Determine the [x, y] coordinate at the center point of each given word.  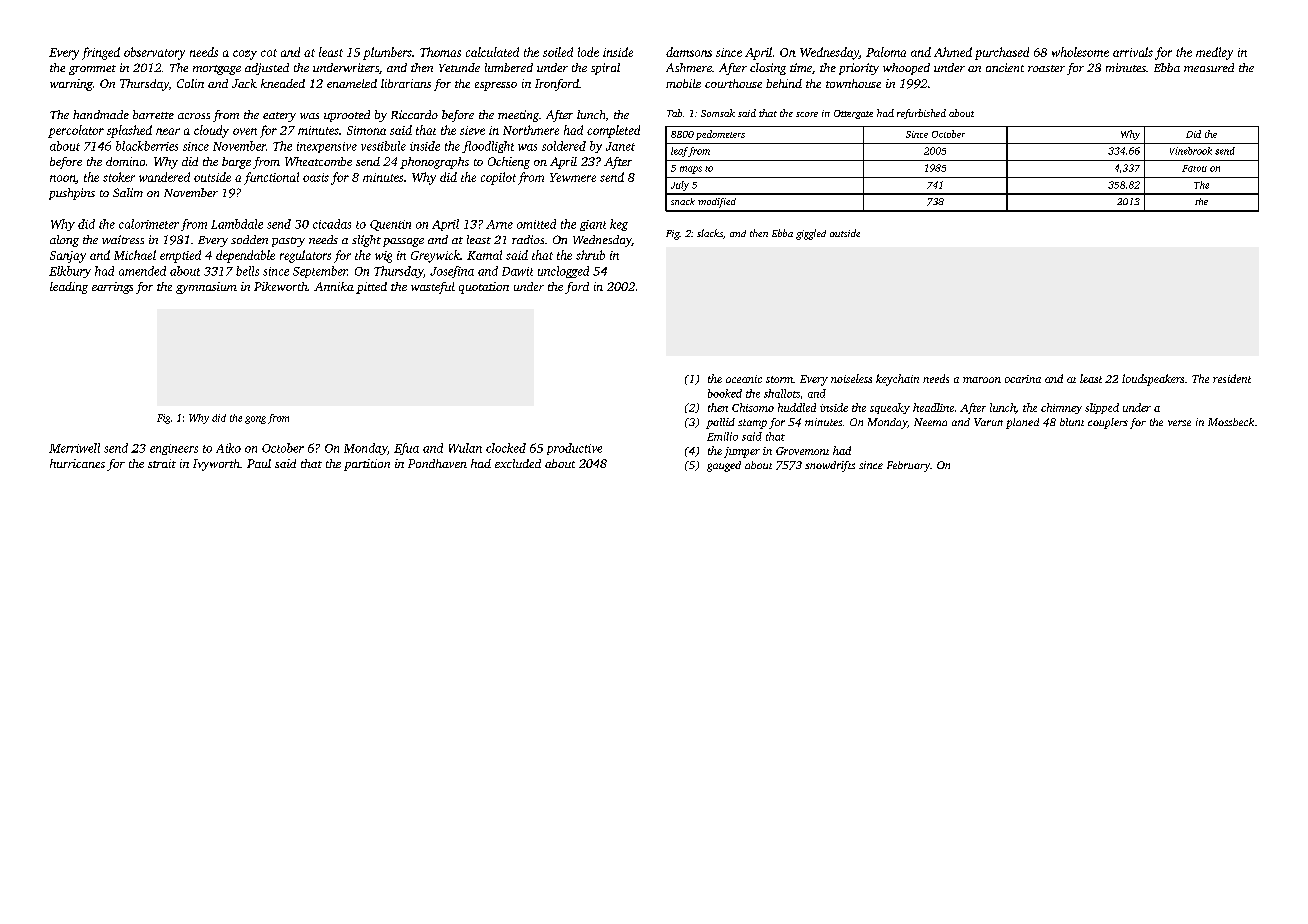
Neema [930, 422]
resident [1232, 378]
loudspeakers [1153, 380]
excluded [518, 463]
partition [367, 465]
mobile [683, 83]
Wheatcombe [318, 161]
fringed [101, 53]
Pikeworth [281, 286]
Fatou [1194, 168]
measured [1209, 67]
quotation [484, 288]
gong [255, 420]
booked [725, 393]
